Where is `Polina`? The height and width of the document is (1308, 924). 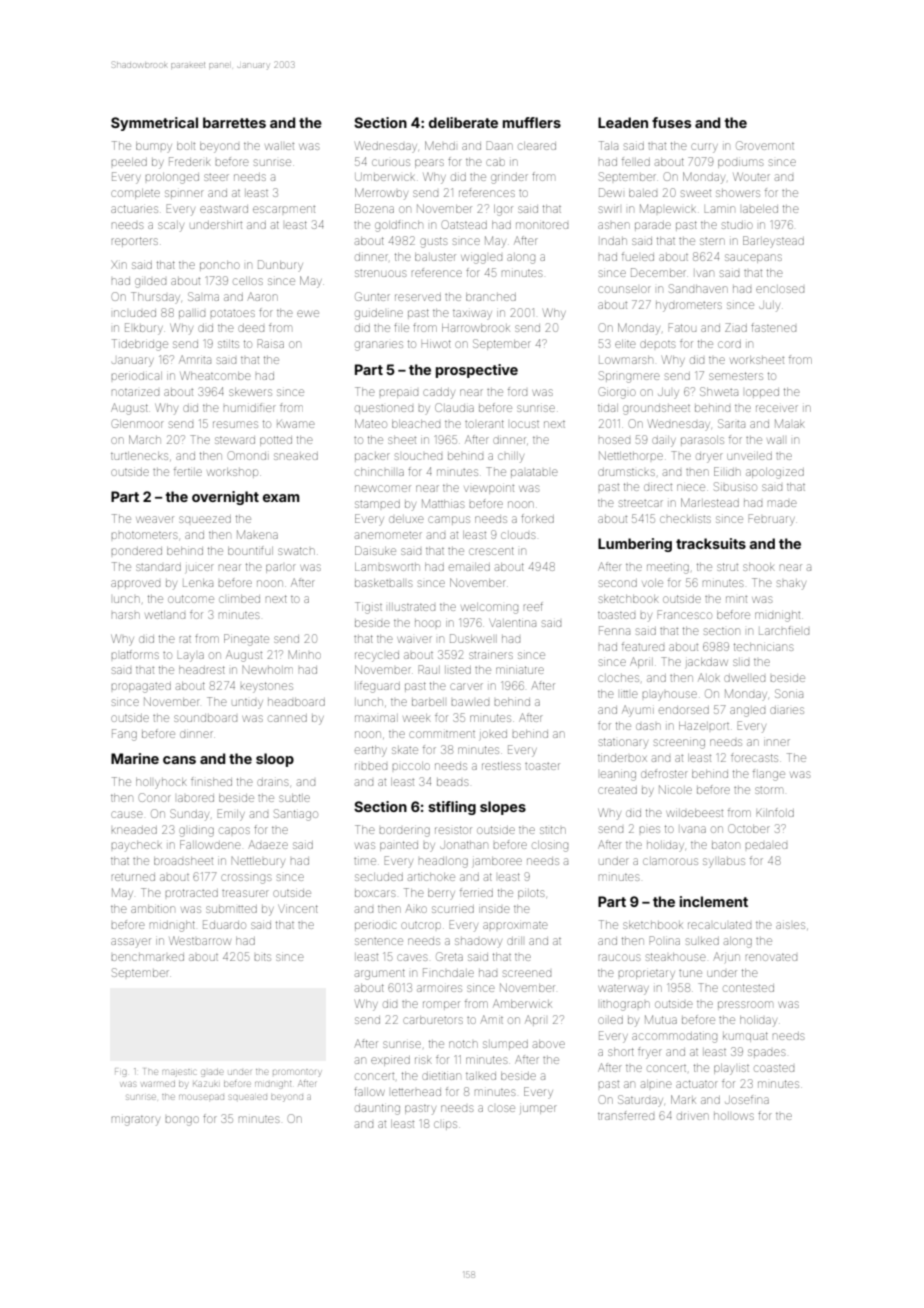 Polina is located at coordinates (664, 940).
